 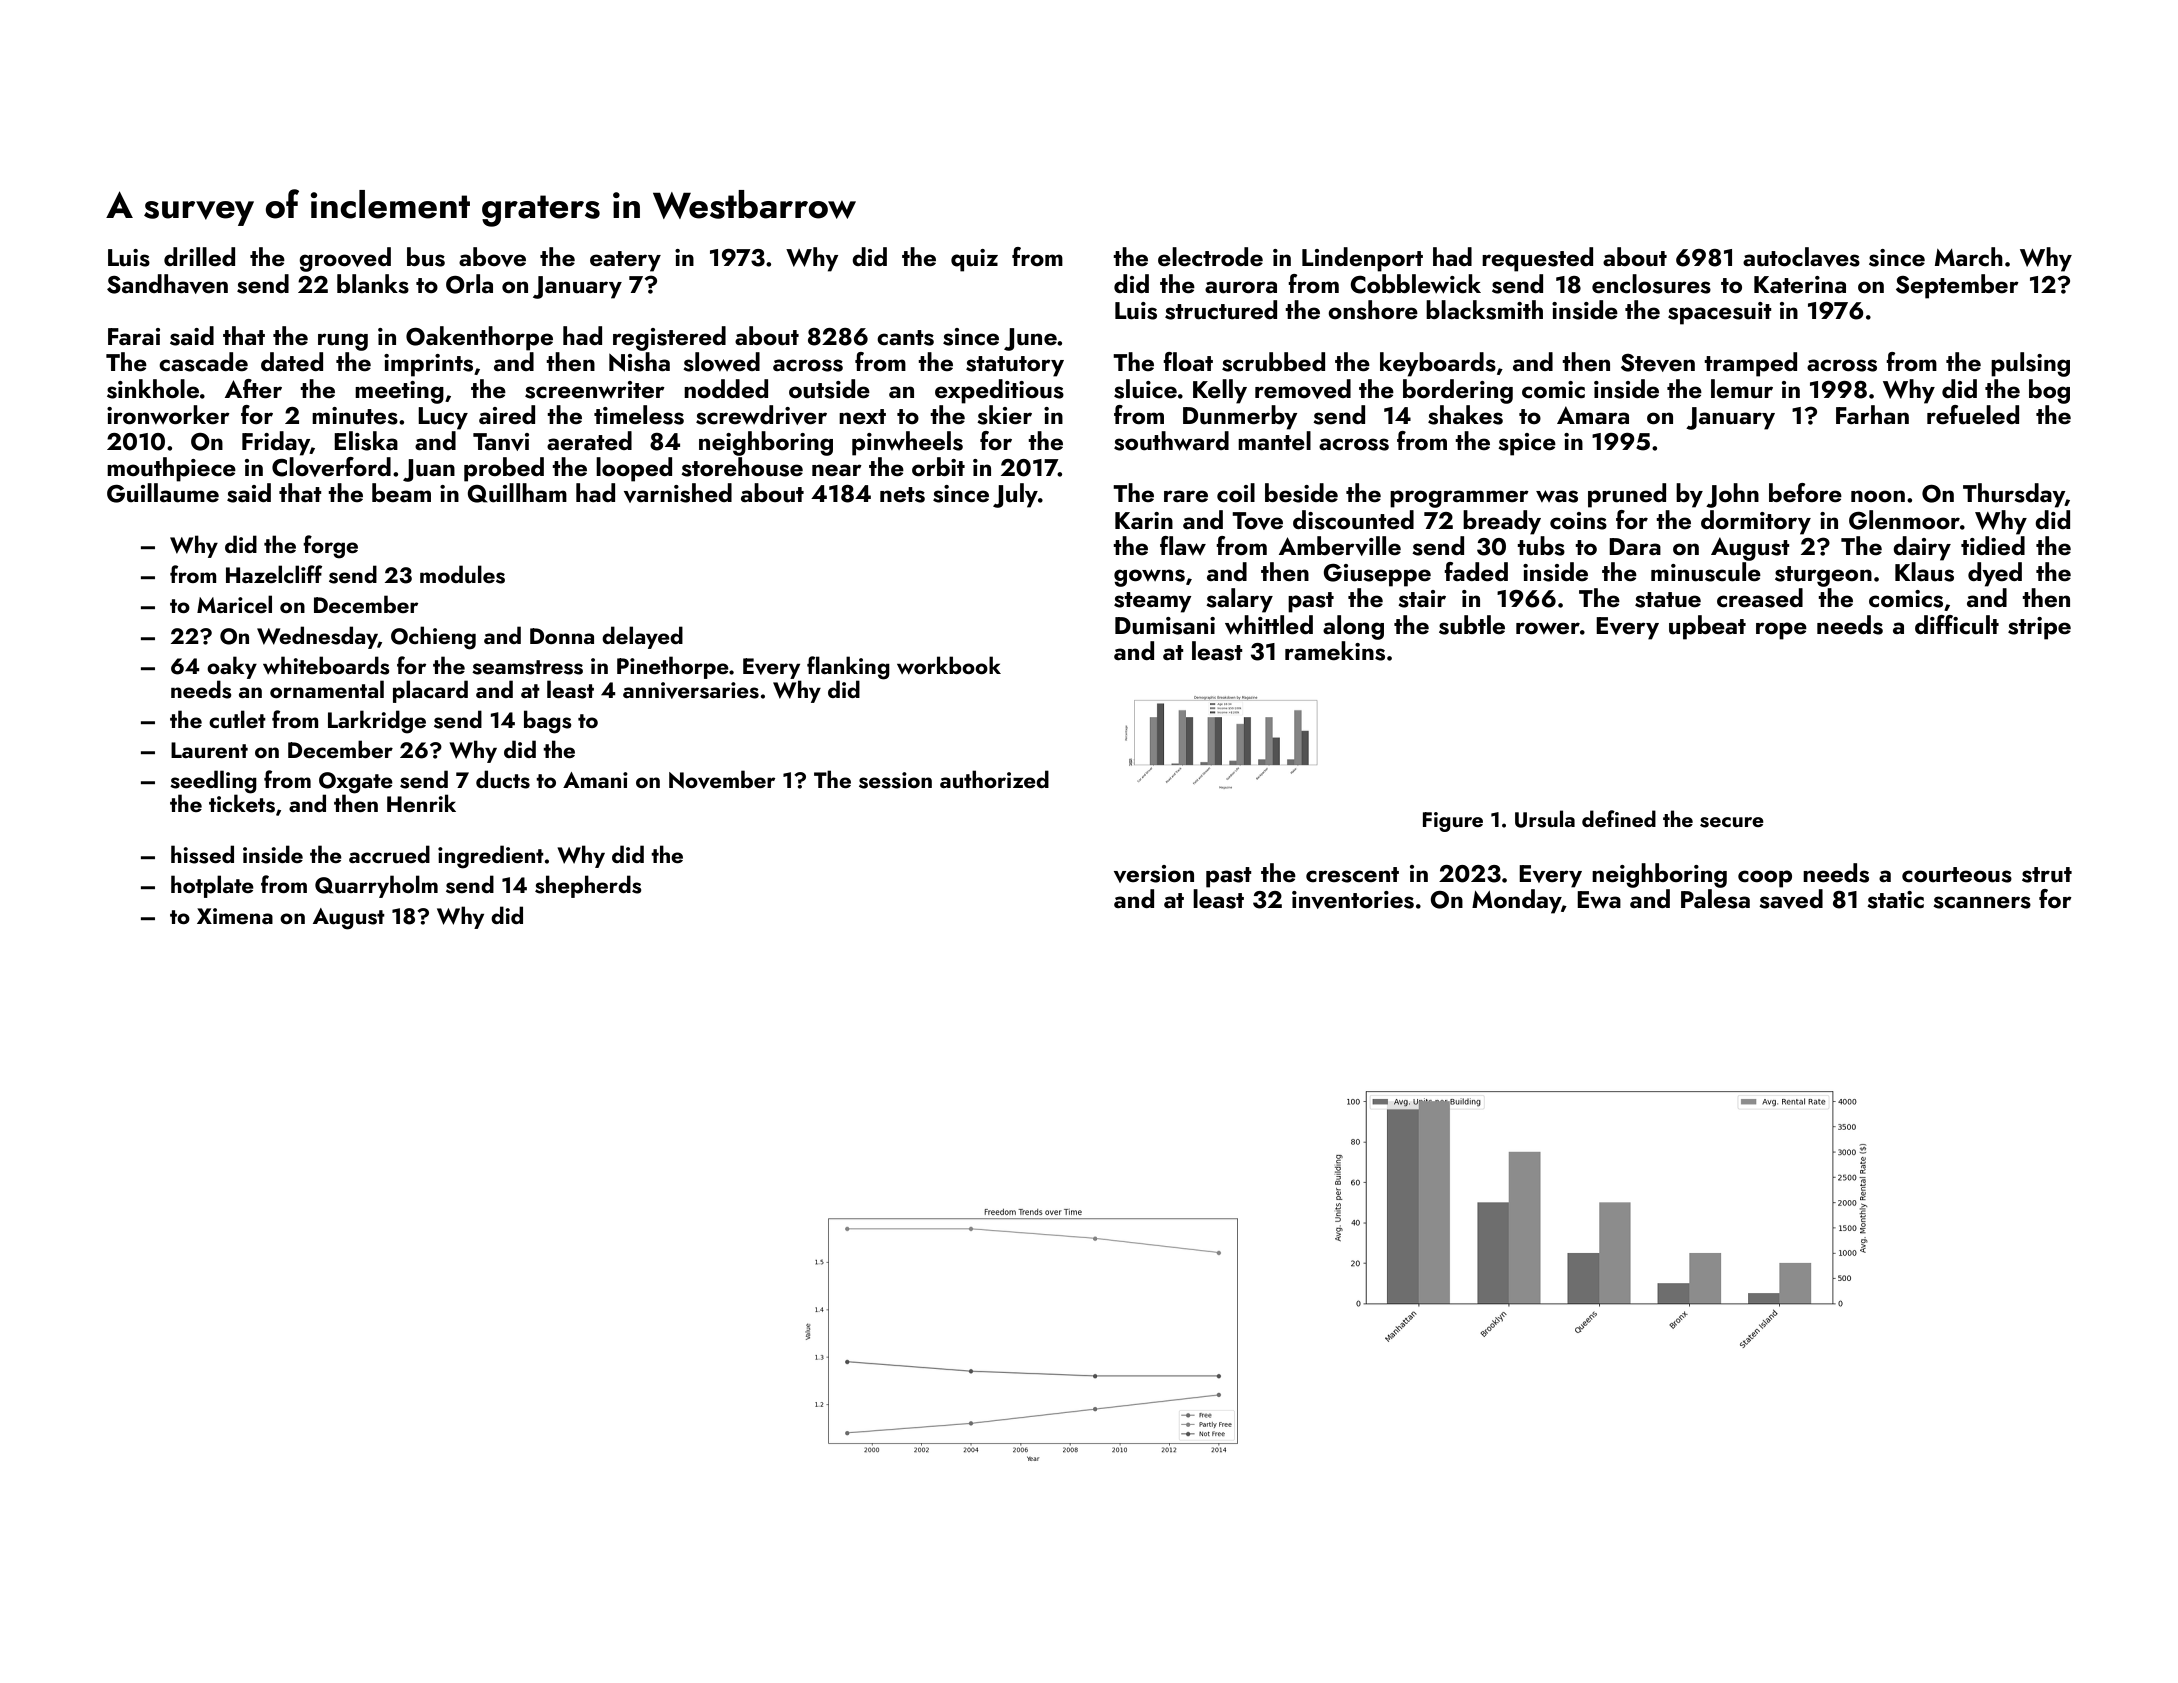 What do you see at coordinates (199, 256) in the image?
I see `drilled` at bounding box center [199, 256].
